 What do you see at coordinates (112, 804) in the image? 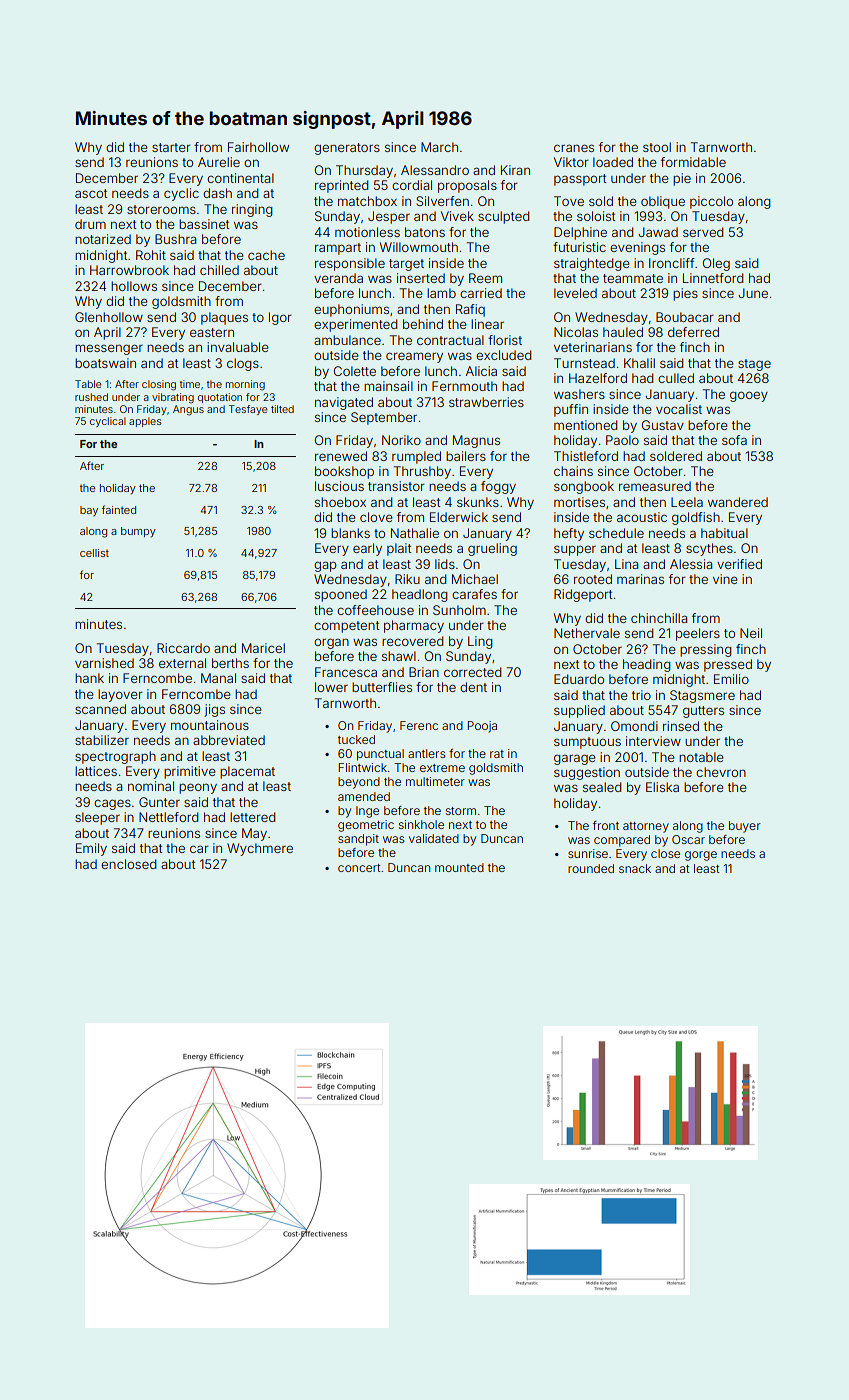
I see `cages` at bounding box center [112, 804].
